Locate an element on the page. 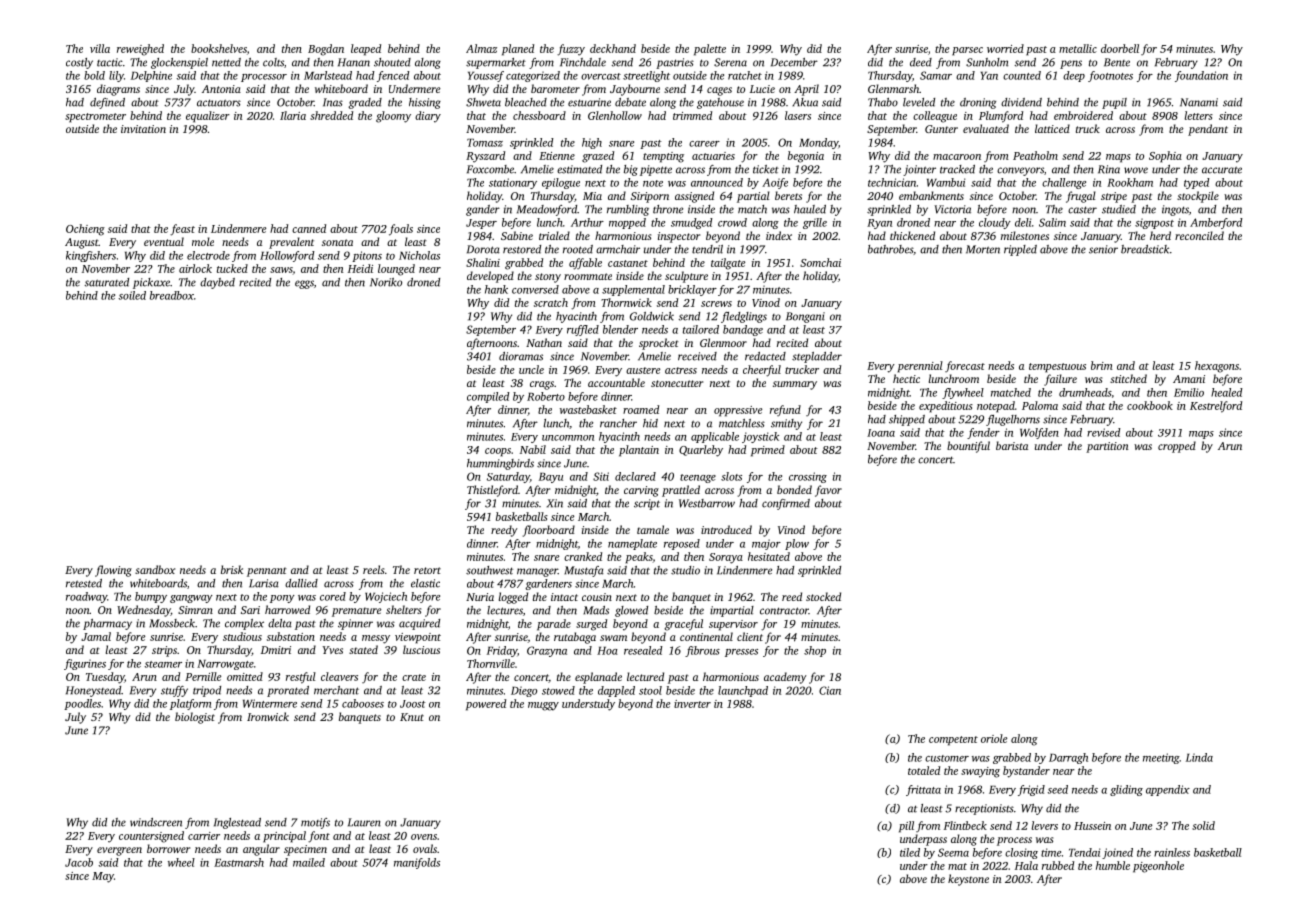 The height and width of the document is (924, 1308). received is located at coordinates (697, 356).
